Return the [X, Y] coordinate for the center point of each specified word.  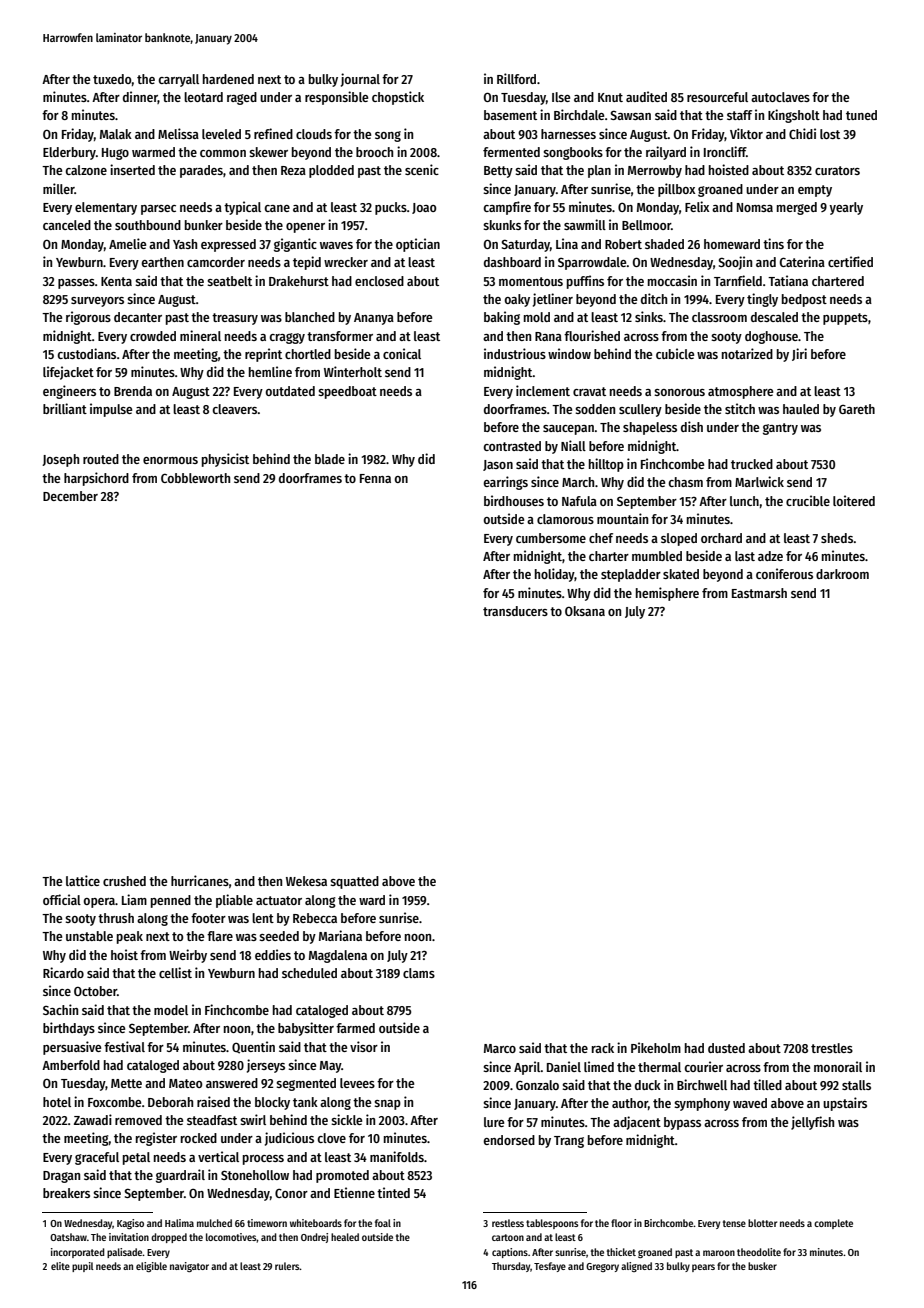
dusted [726, 1048]
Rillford [516, 78]
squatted [354, 882]
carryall [178, 80]
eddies [273, 954]
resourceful [717, 97]
